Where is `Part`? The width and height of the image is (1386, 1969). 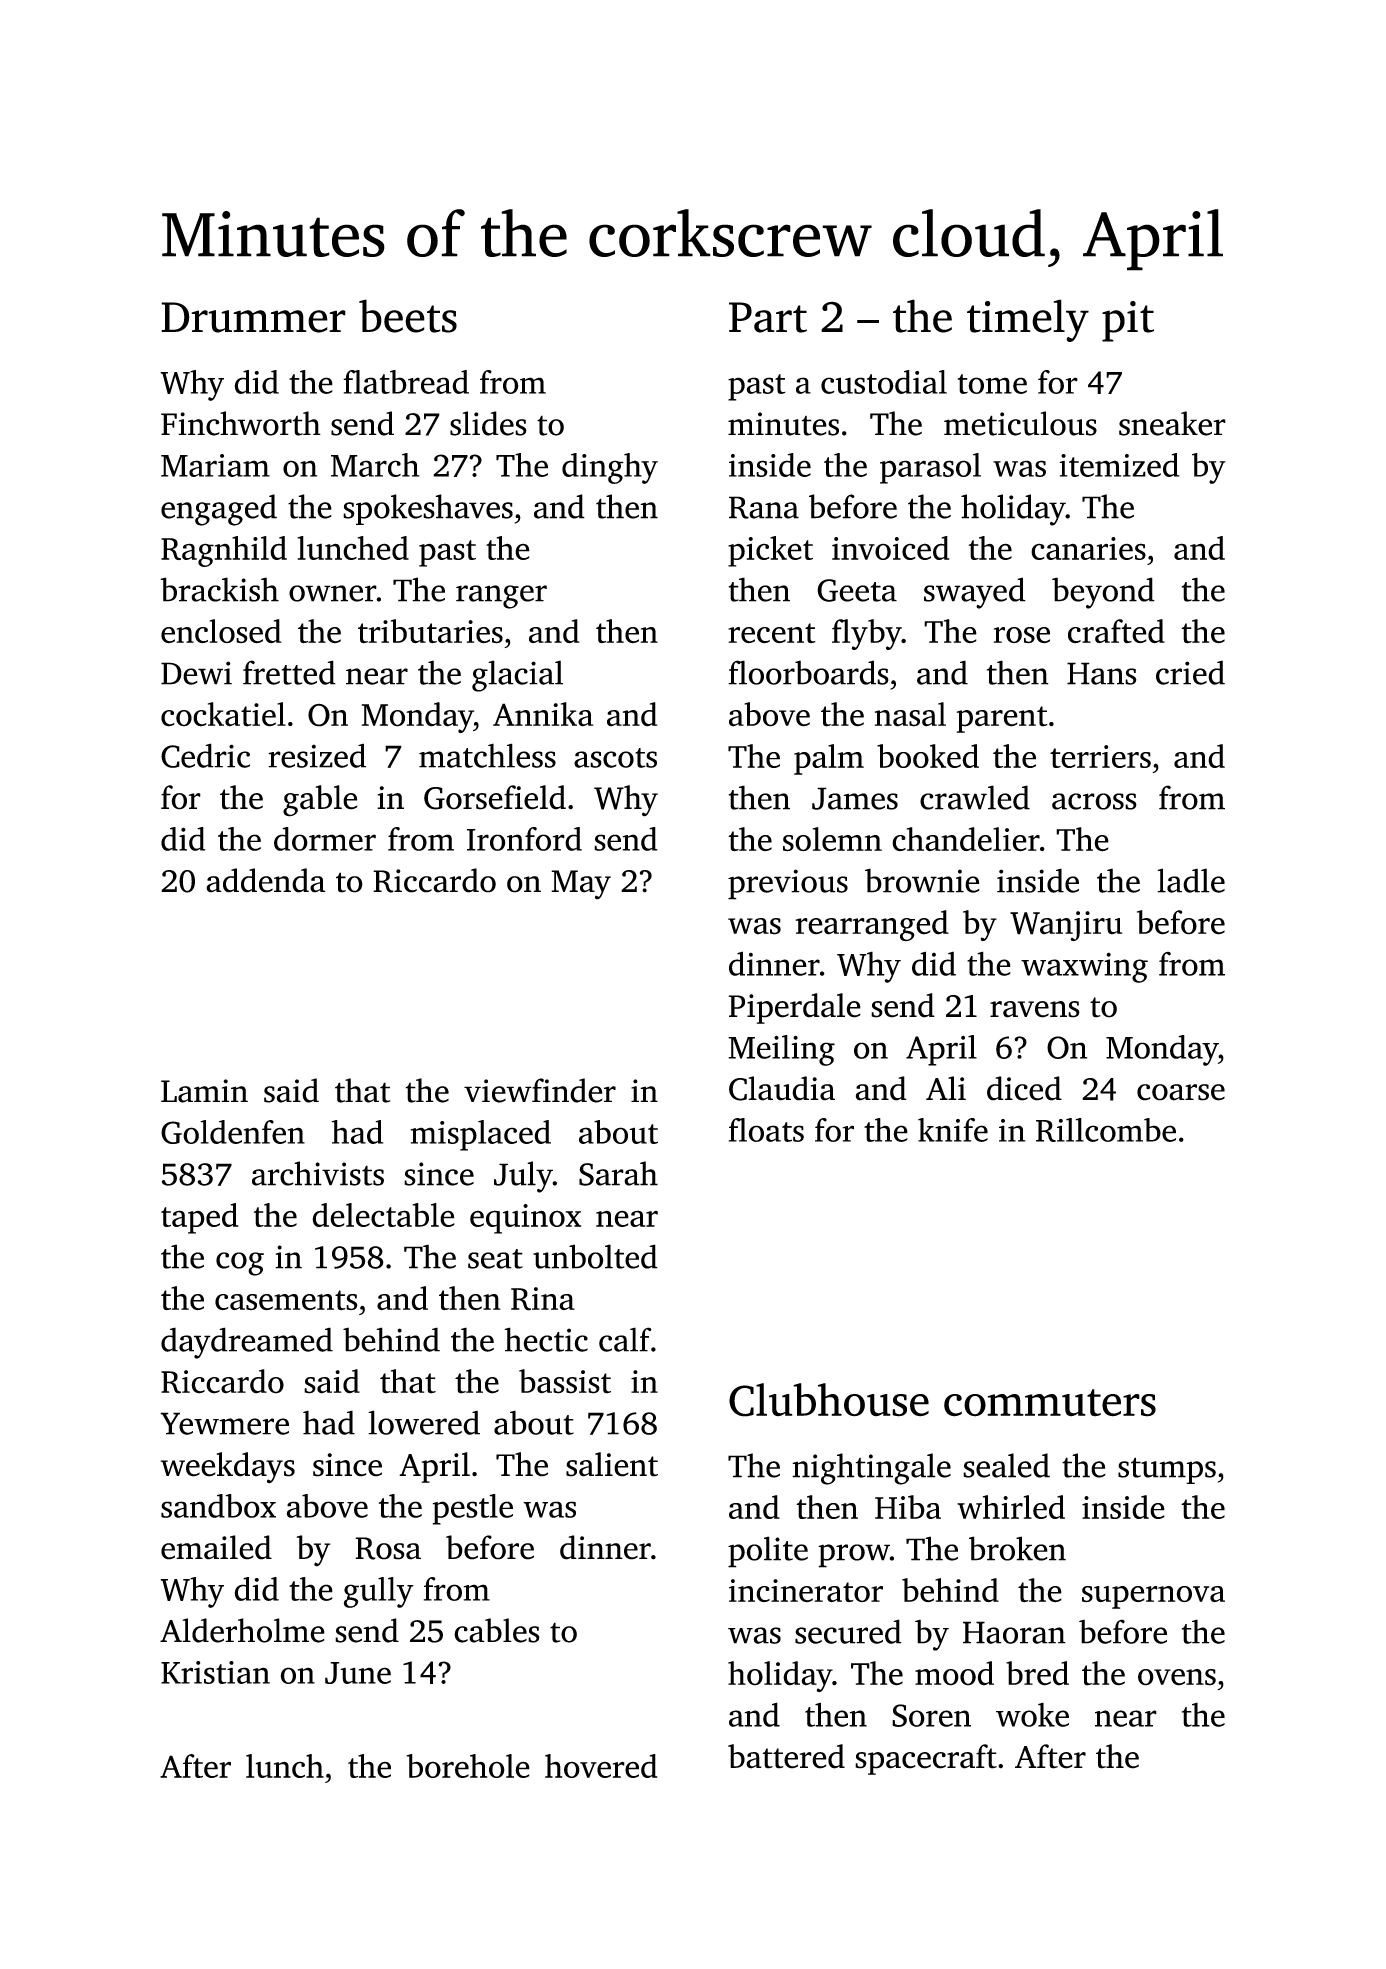 Part is located at coordinates (768, 317).
